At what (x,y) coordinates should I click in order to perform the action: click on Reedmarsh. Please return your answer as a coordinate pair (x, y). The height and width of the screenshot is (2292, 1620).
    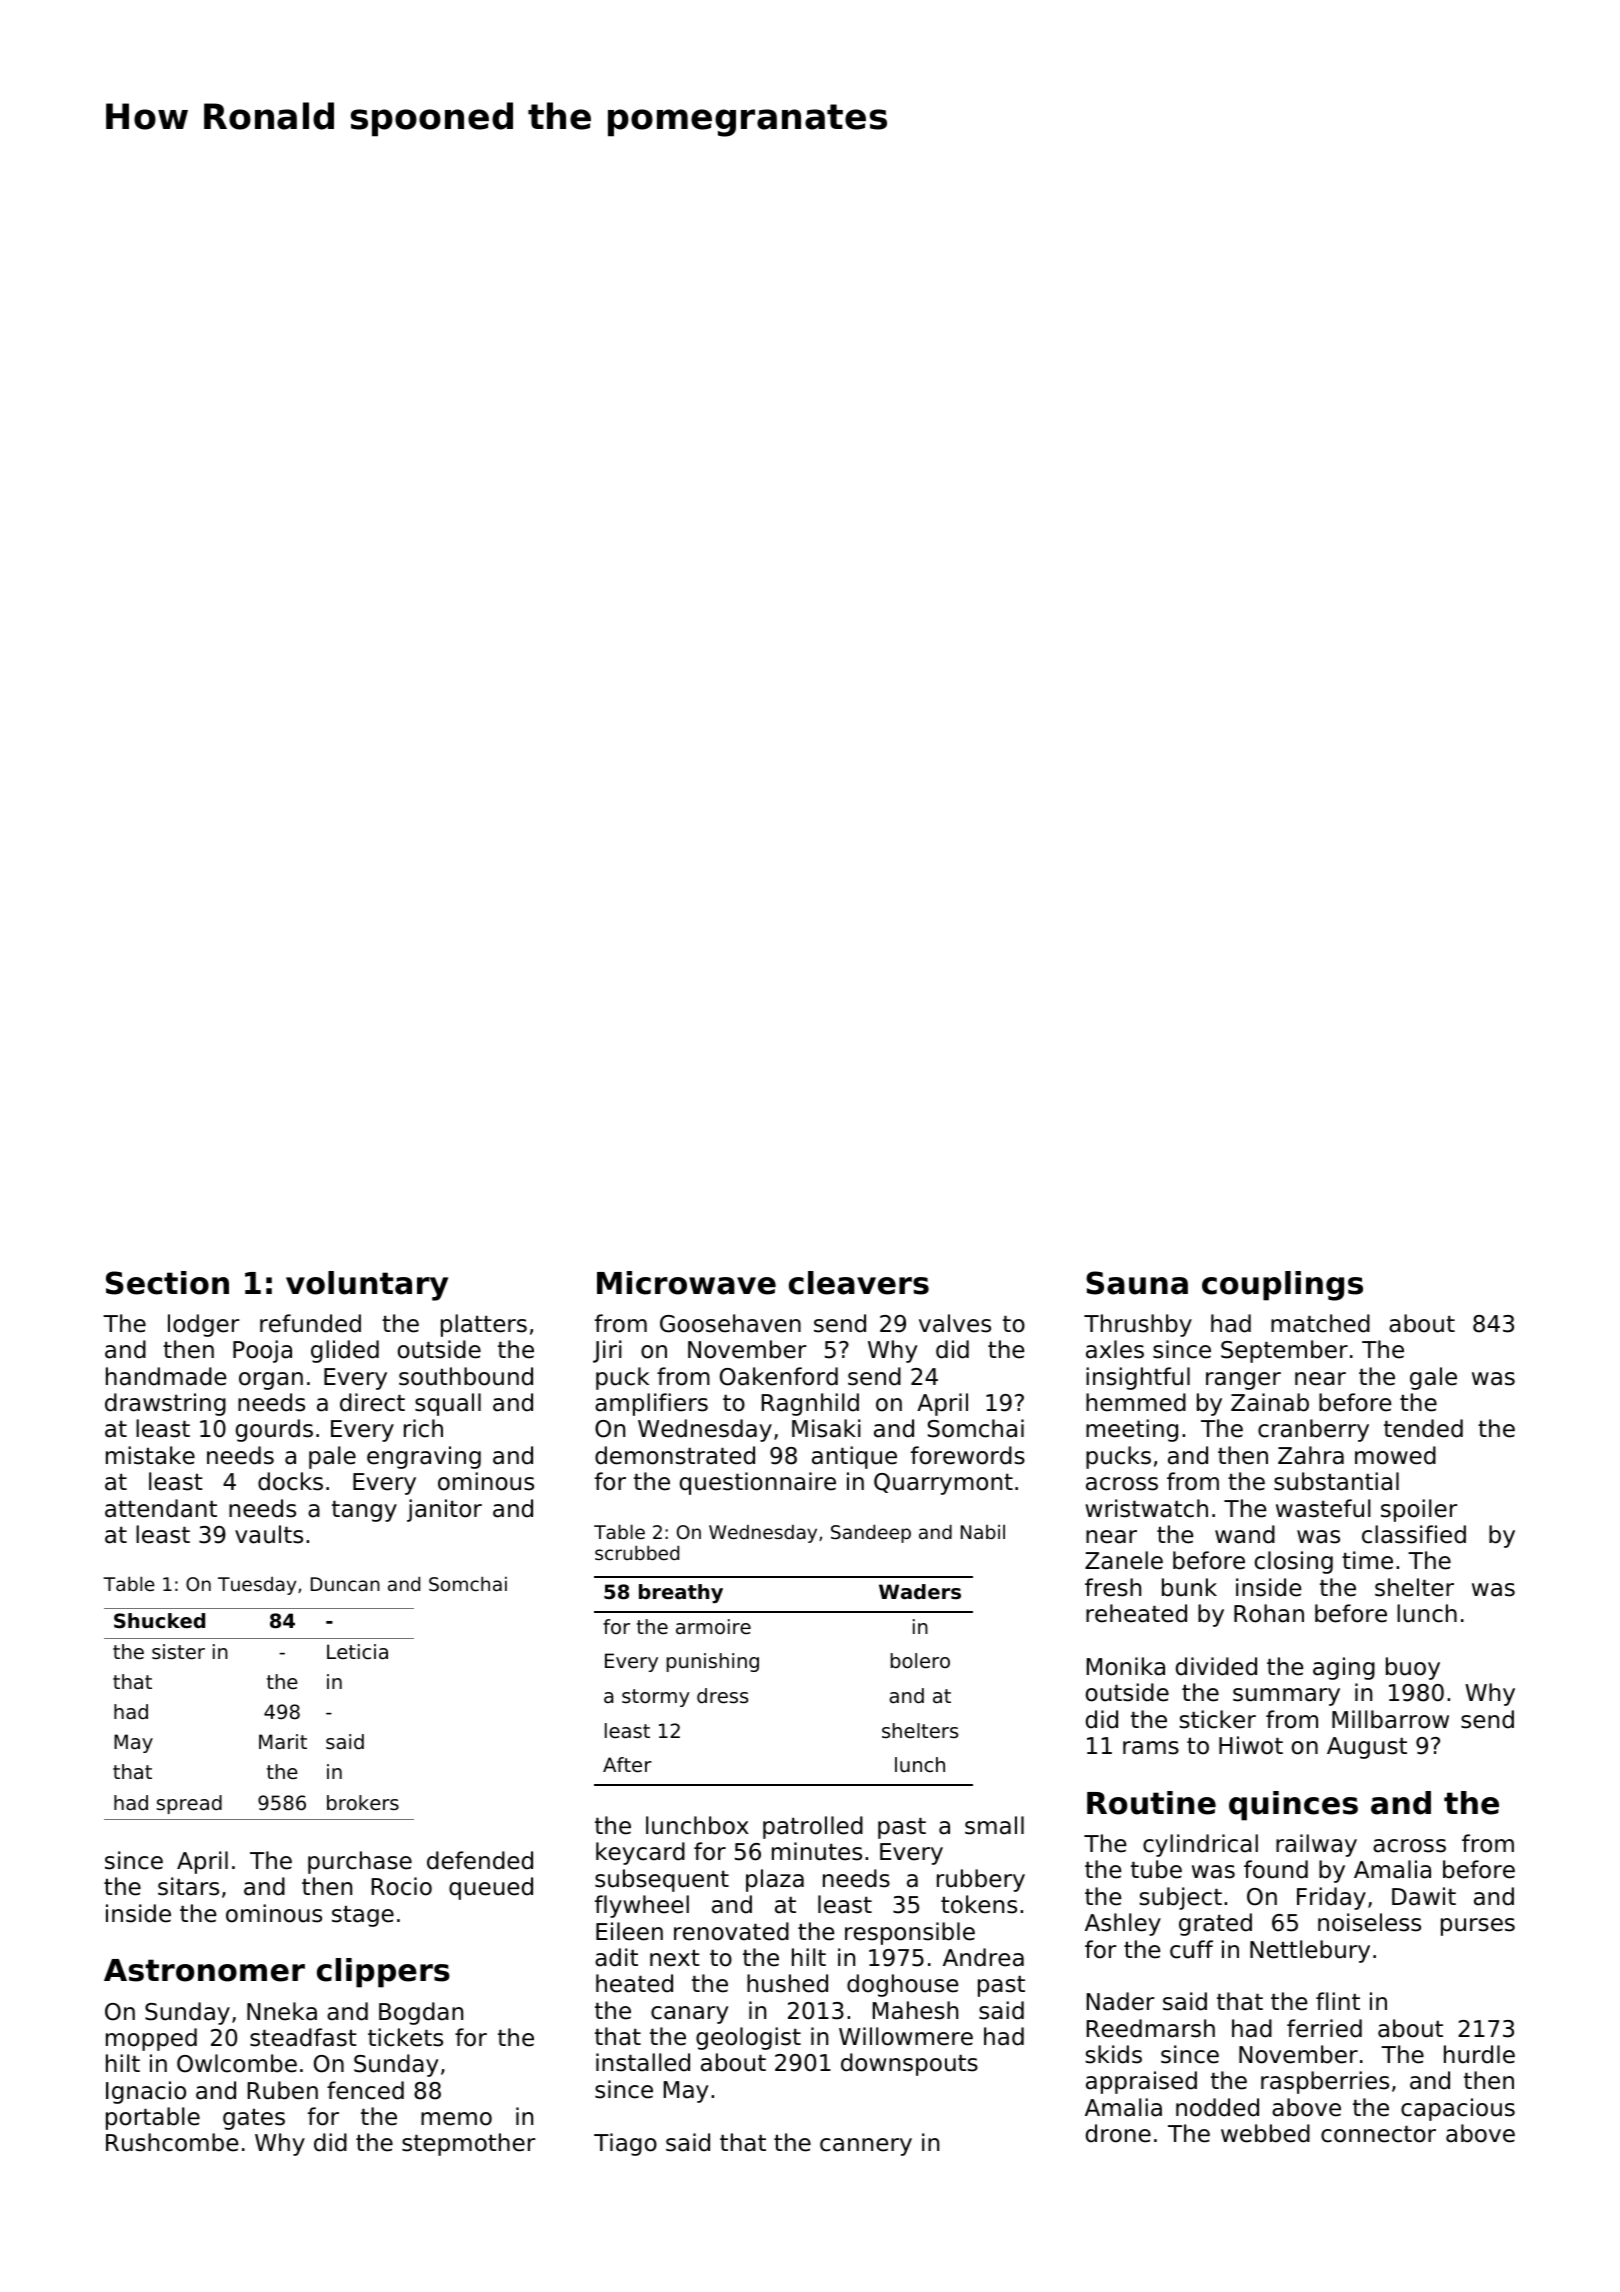
    Looking at the image, I should click on (1151, 2028).
